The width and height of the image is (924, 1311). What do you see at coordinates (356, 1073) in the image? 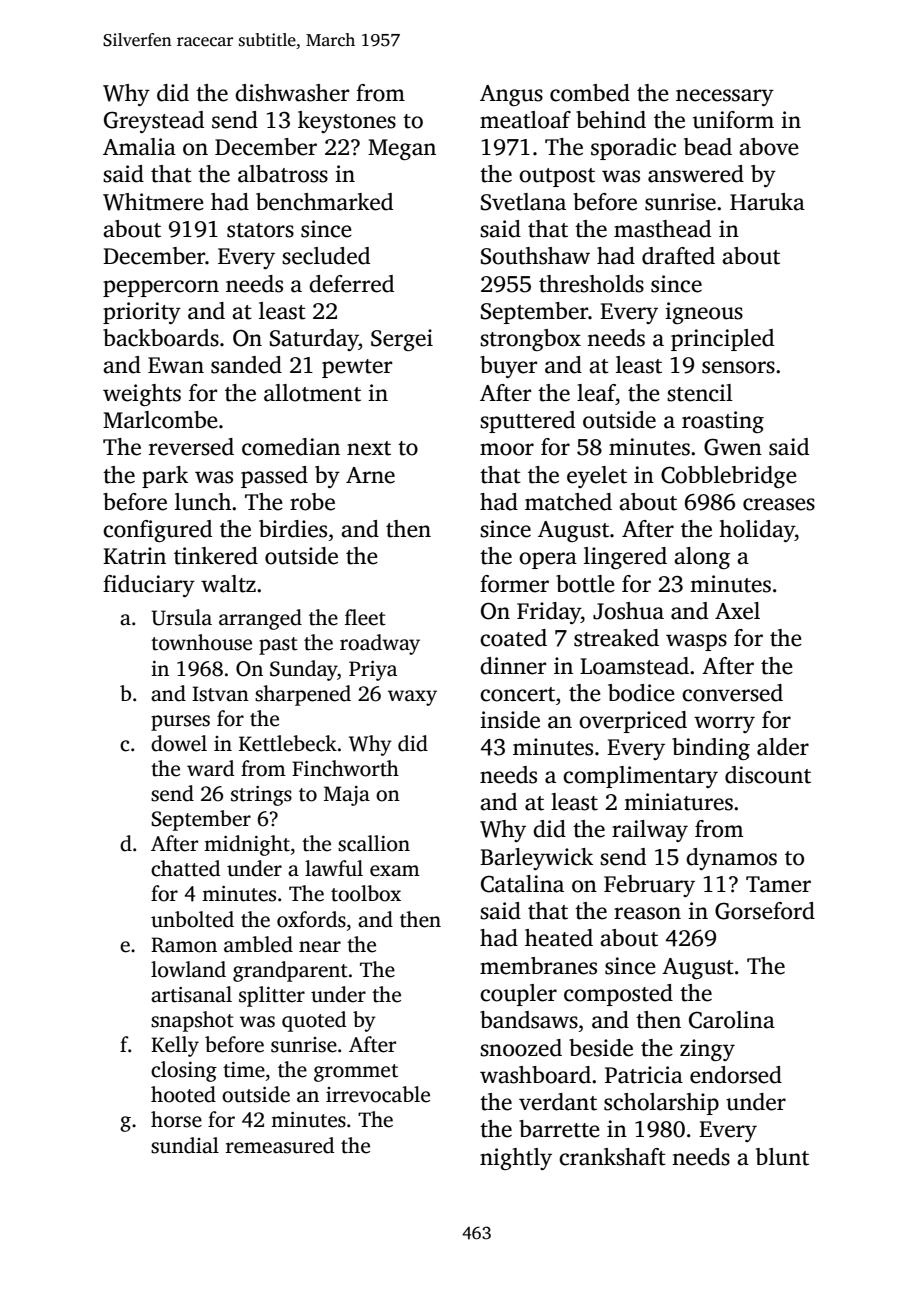
I see `grommet` at bounding box center [356, 1073].
